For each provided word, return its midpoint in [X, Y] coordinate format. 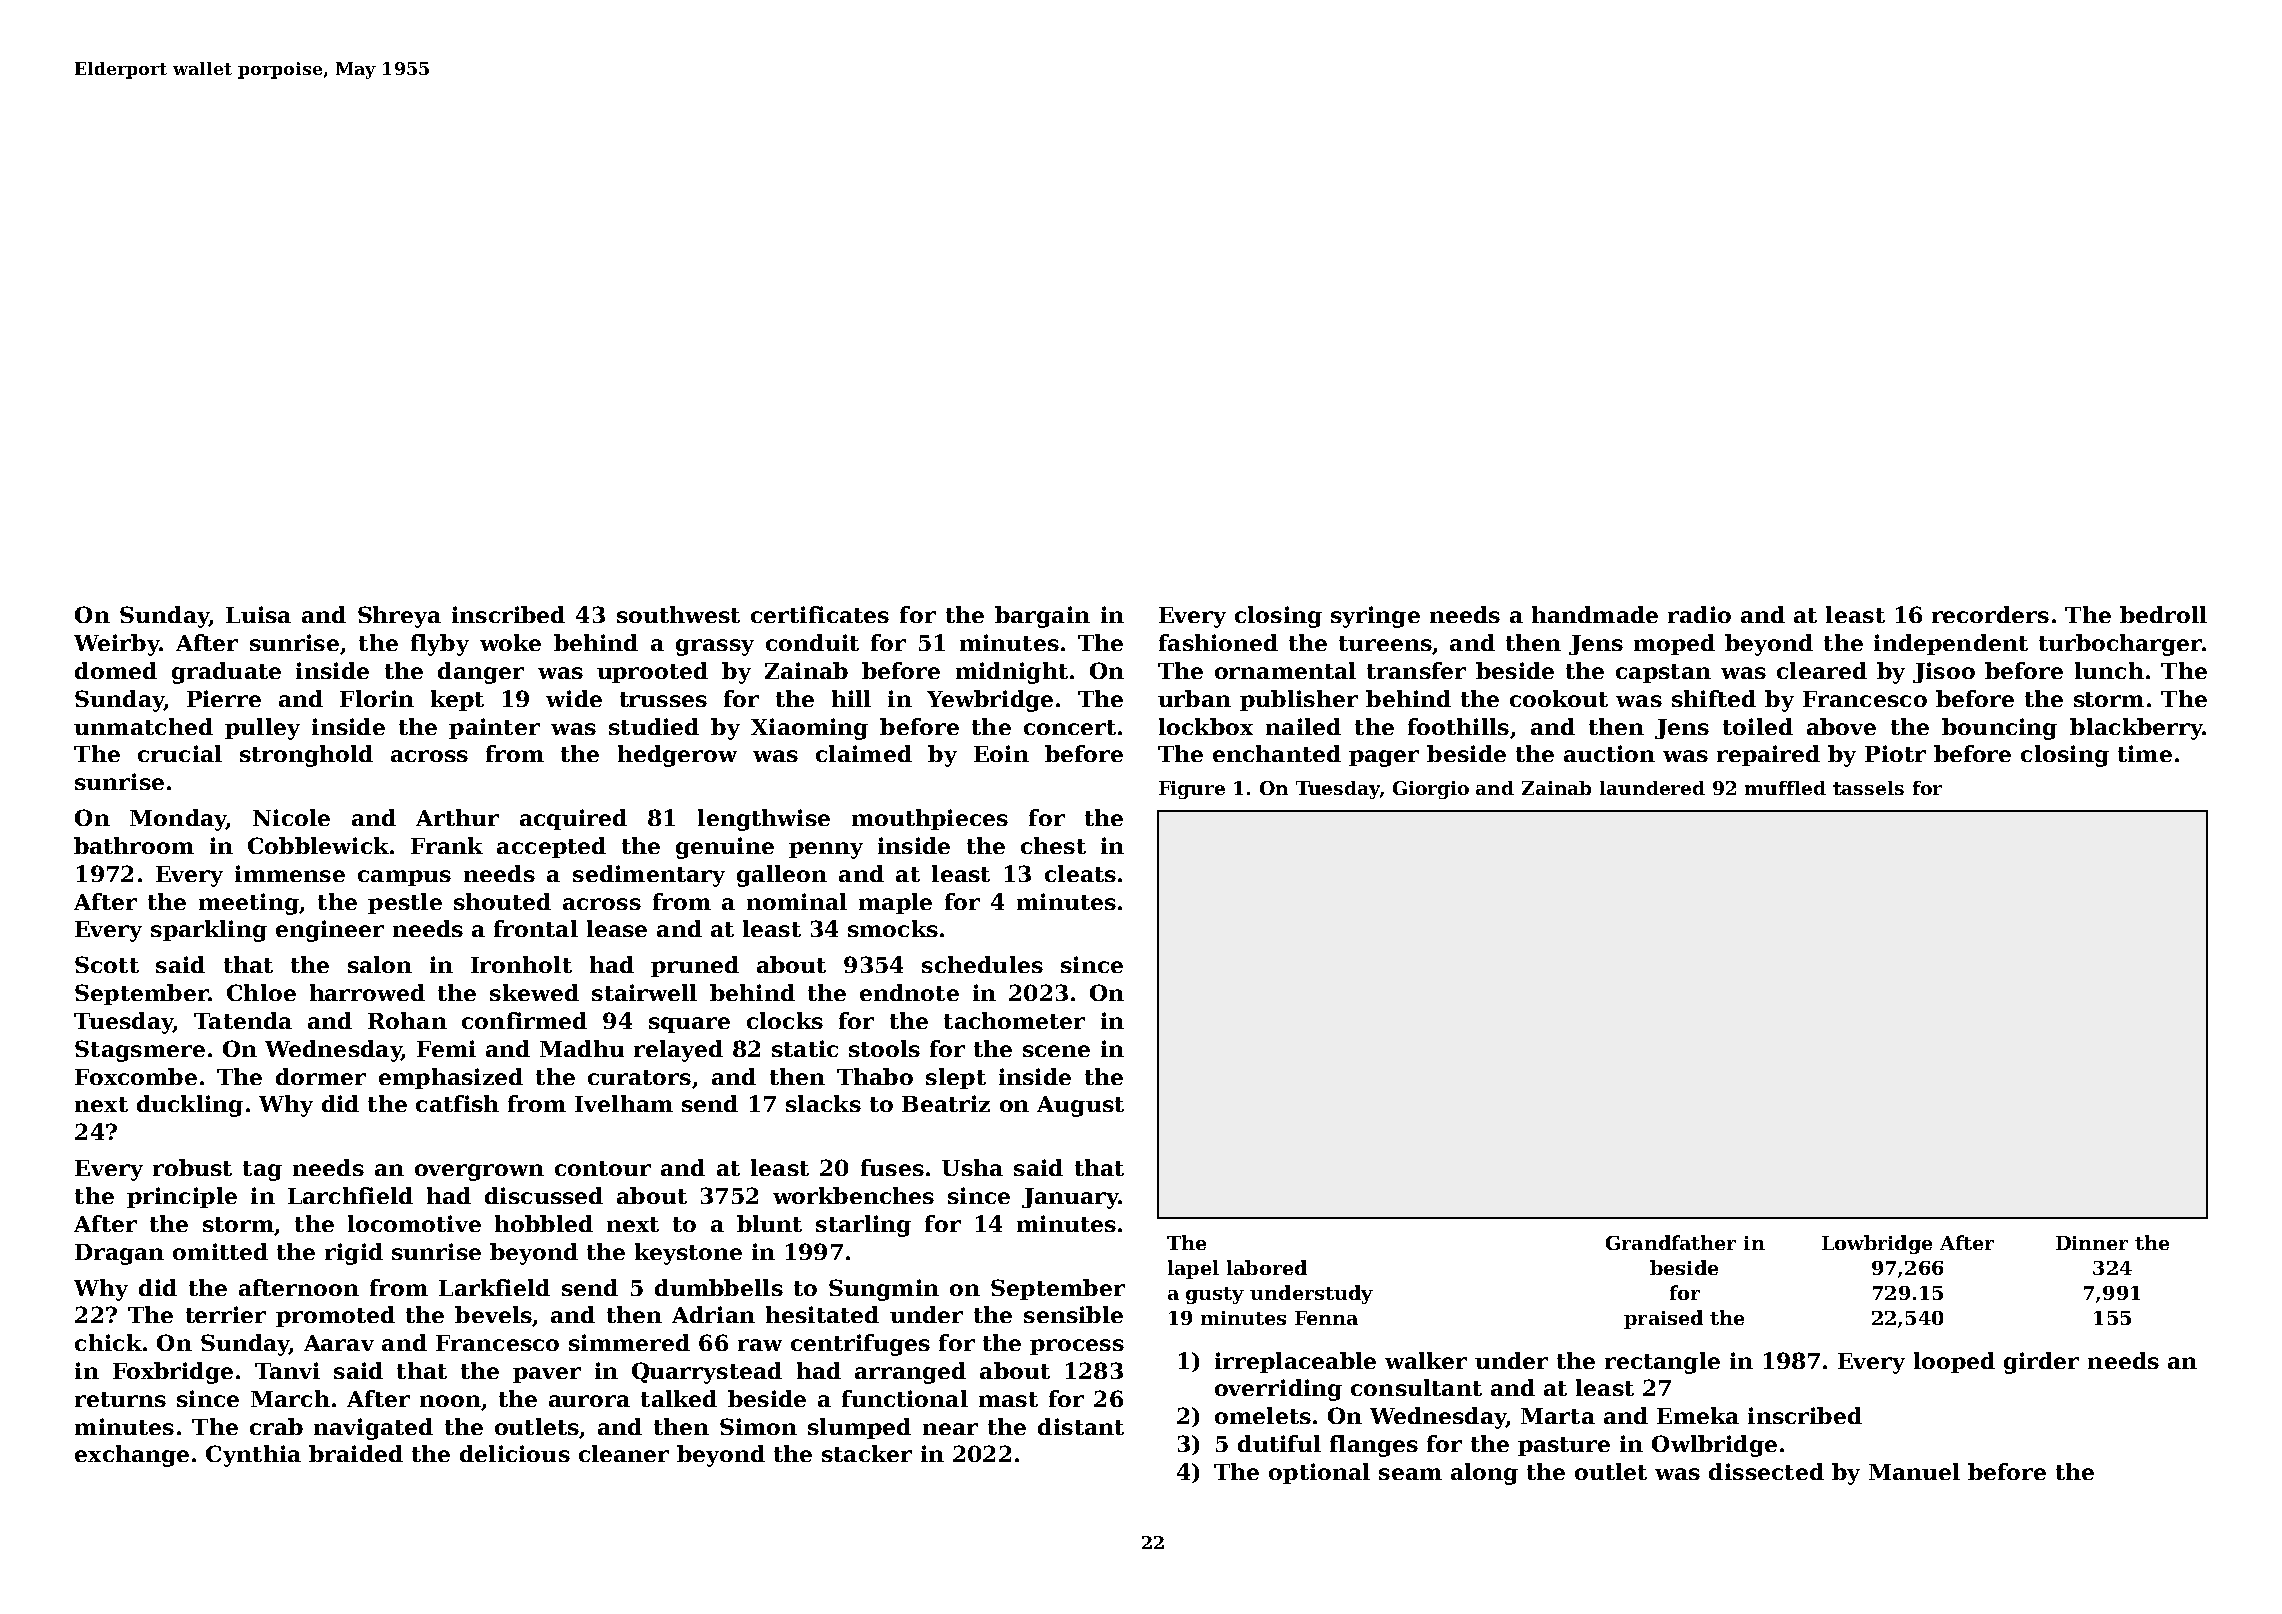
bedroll [2163, 614]
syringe [1375, 617]
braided [356, 1453]
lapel [1193, 1269]
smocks [893, 928]
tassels [1868, 788]
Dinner [2092, 1243]
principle [182, 1197]
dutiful [1279, 1443]
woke [510, 642]
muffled [1785, 788]
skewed [534, 992]
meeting [249, 904]
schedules [982, 964]
